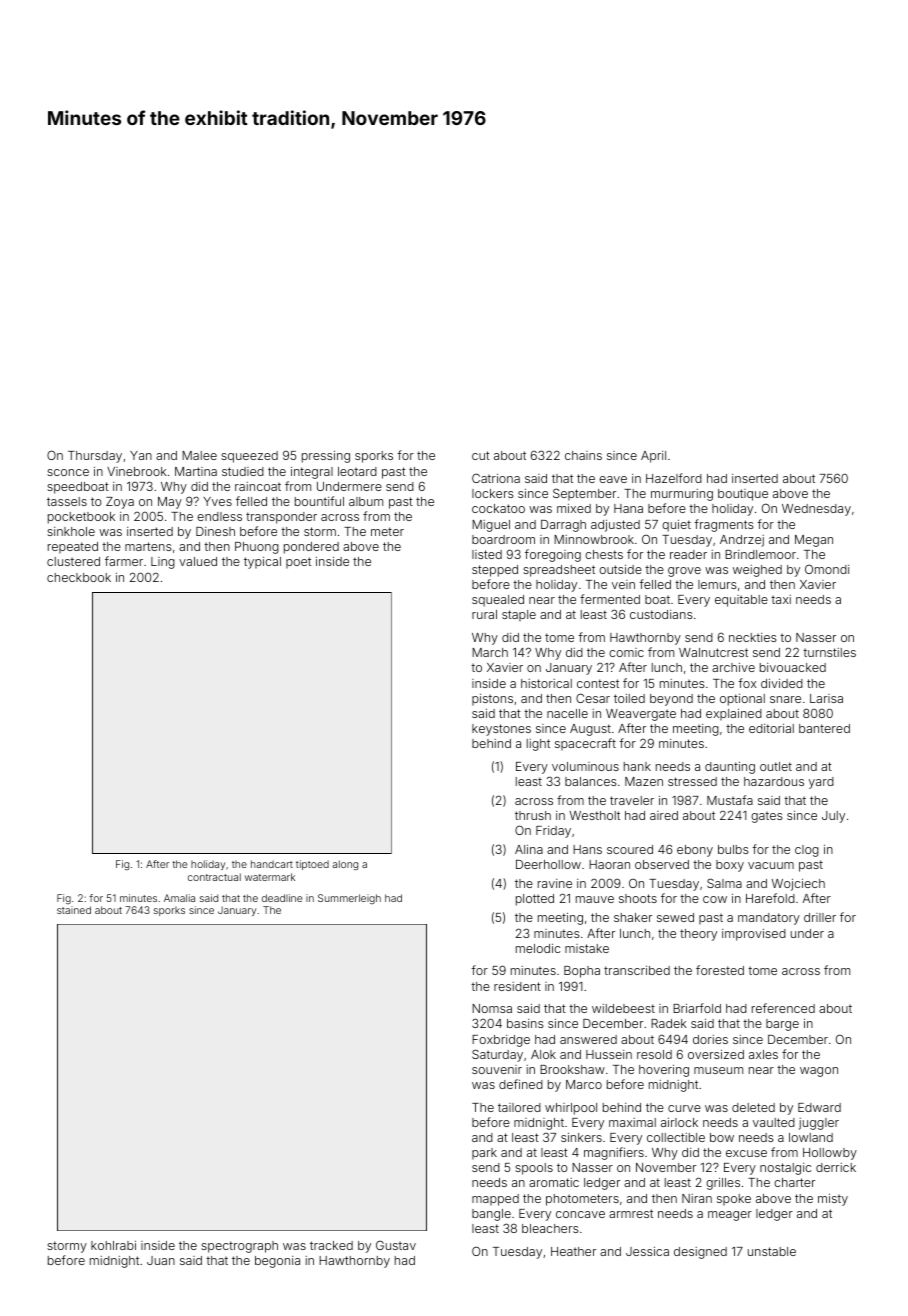 This page has height=1316, width=908. Describe the element at coordinates (501, 730) in the page. I see `keystones` at that location.
